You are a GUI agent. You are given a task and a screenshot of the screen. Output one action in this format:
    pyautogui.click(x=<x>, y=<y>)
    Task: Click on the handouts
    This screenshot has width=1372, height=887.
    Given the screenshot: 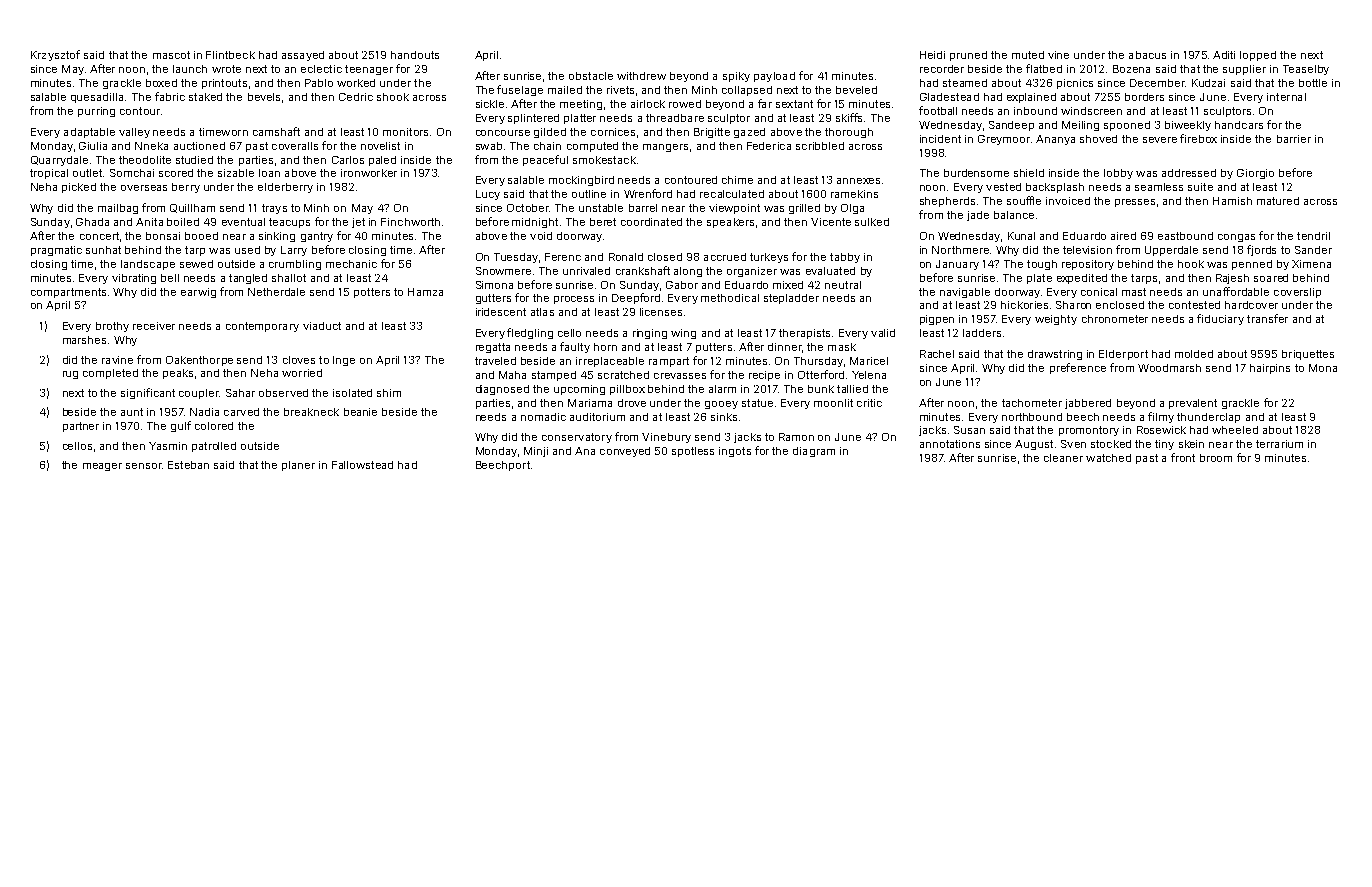 What is the action you would take?
    pyautogui.click(x=415, y=55)
